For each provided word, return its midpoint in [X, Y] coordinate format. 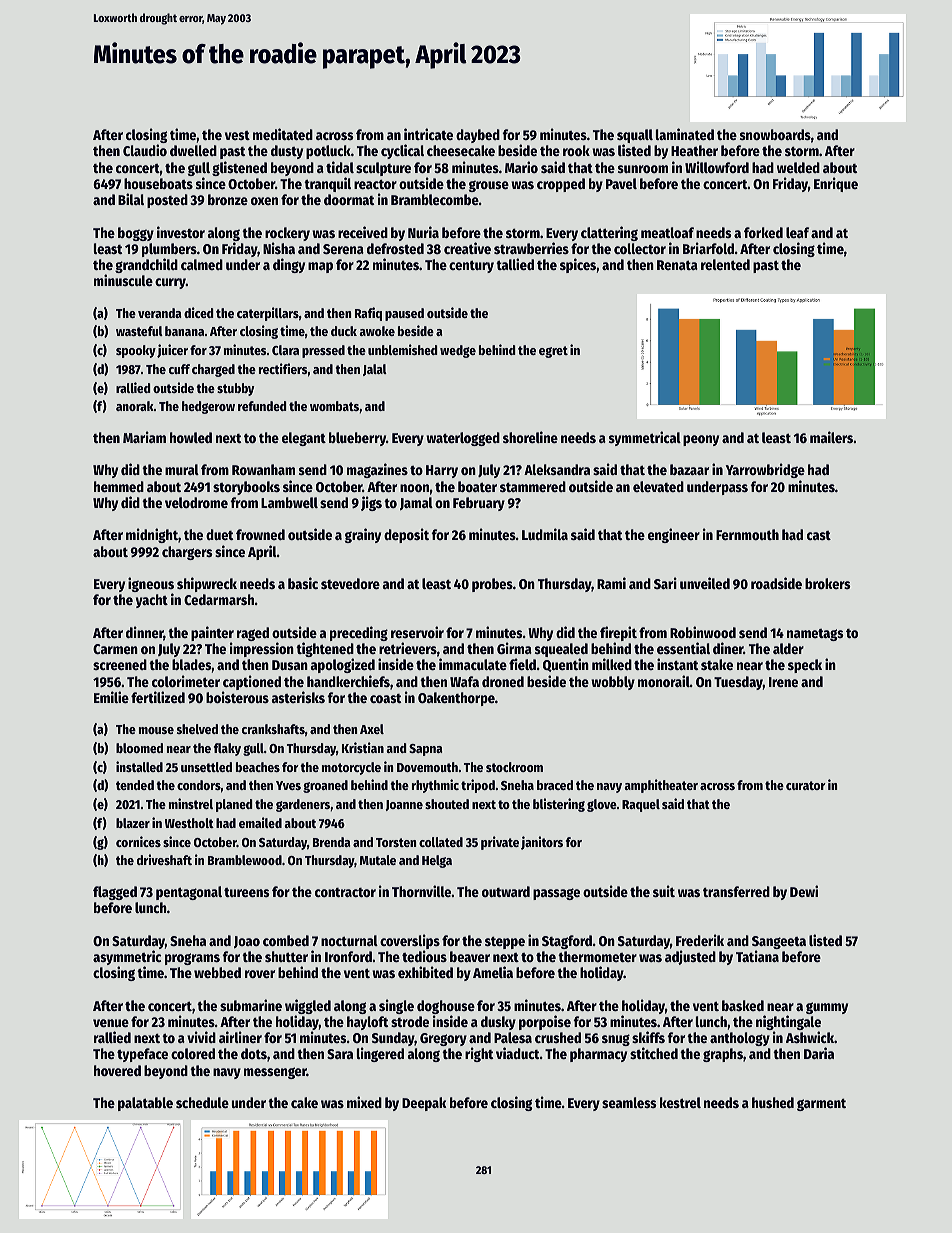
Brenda [331, 842]
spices [578, 265]
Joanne [404, 805]
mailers [831, 437]
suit [664, 891]
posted [167, 201]
